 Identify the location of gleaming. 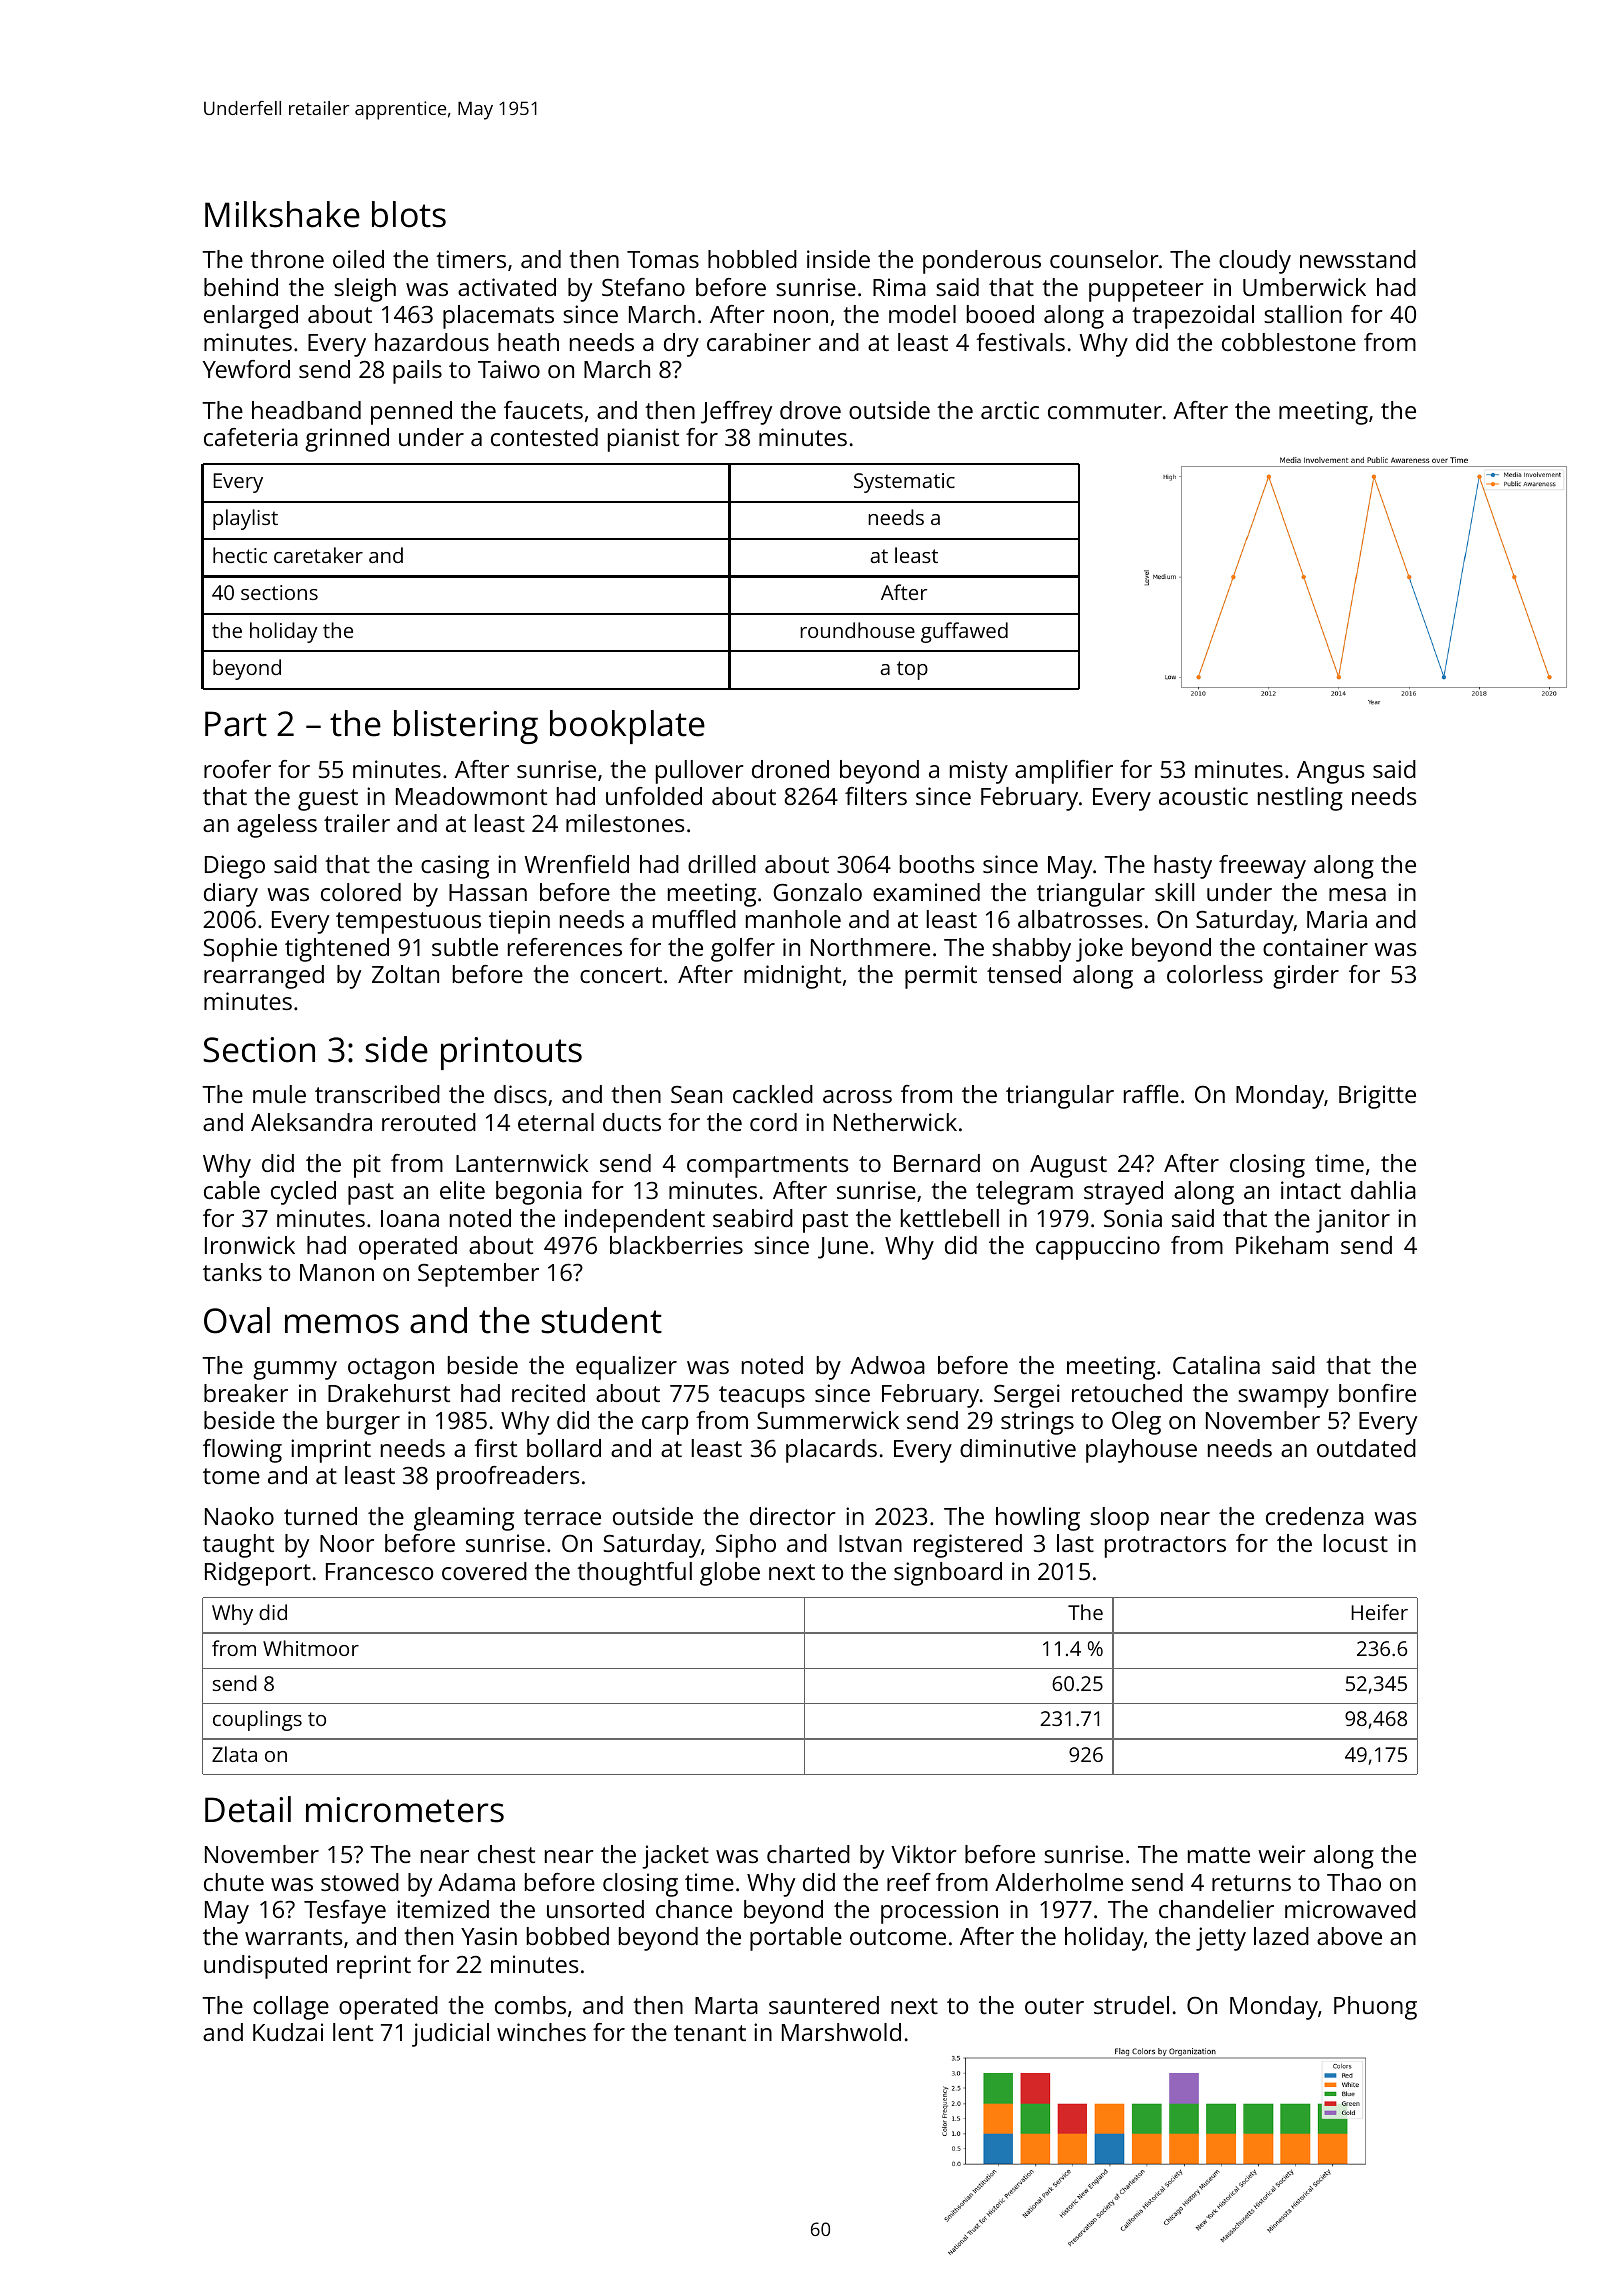
(464, 1519).
